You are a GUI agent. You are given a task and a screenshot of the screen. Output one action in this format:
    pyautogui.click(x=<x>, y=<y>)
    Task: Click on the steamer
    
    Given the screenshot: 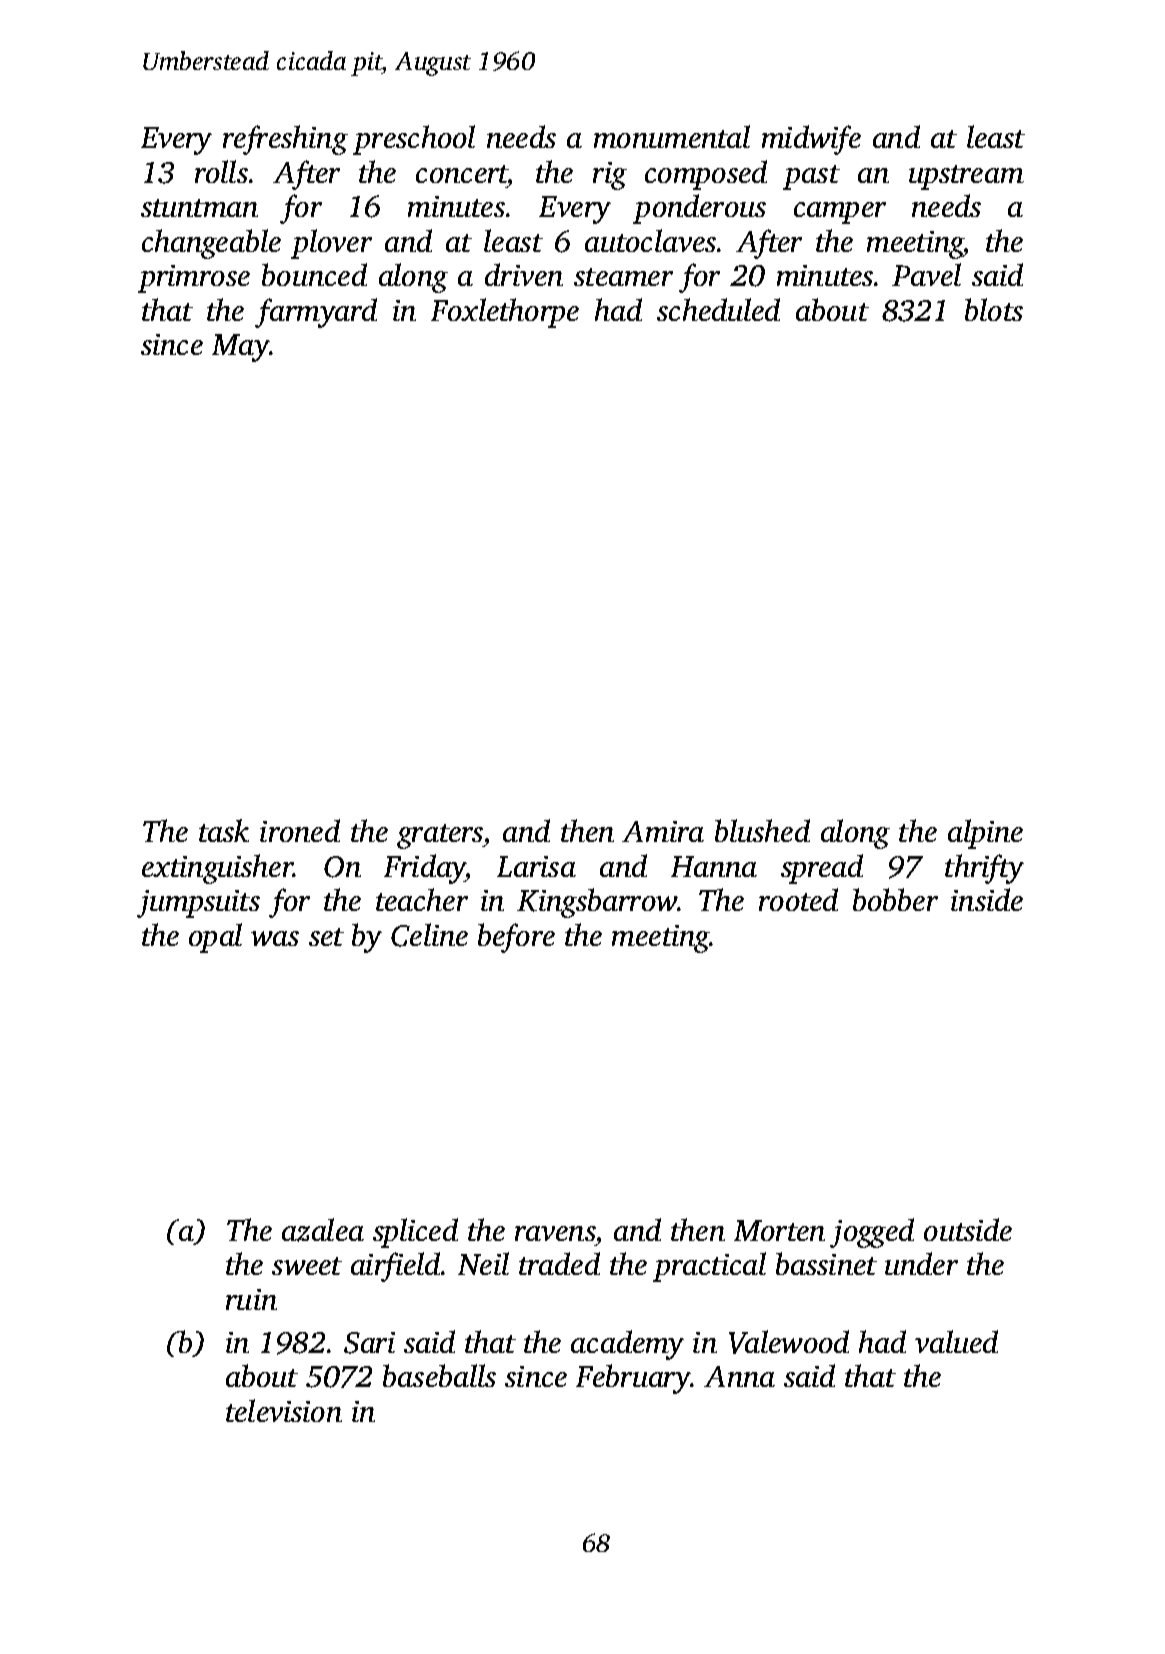 What is the action you would take?
    pyautogui.click(x=623, y=277)
